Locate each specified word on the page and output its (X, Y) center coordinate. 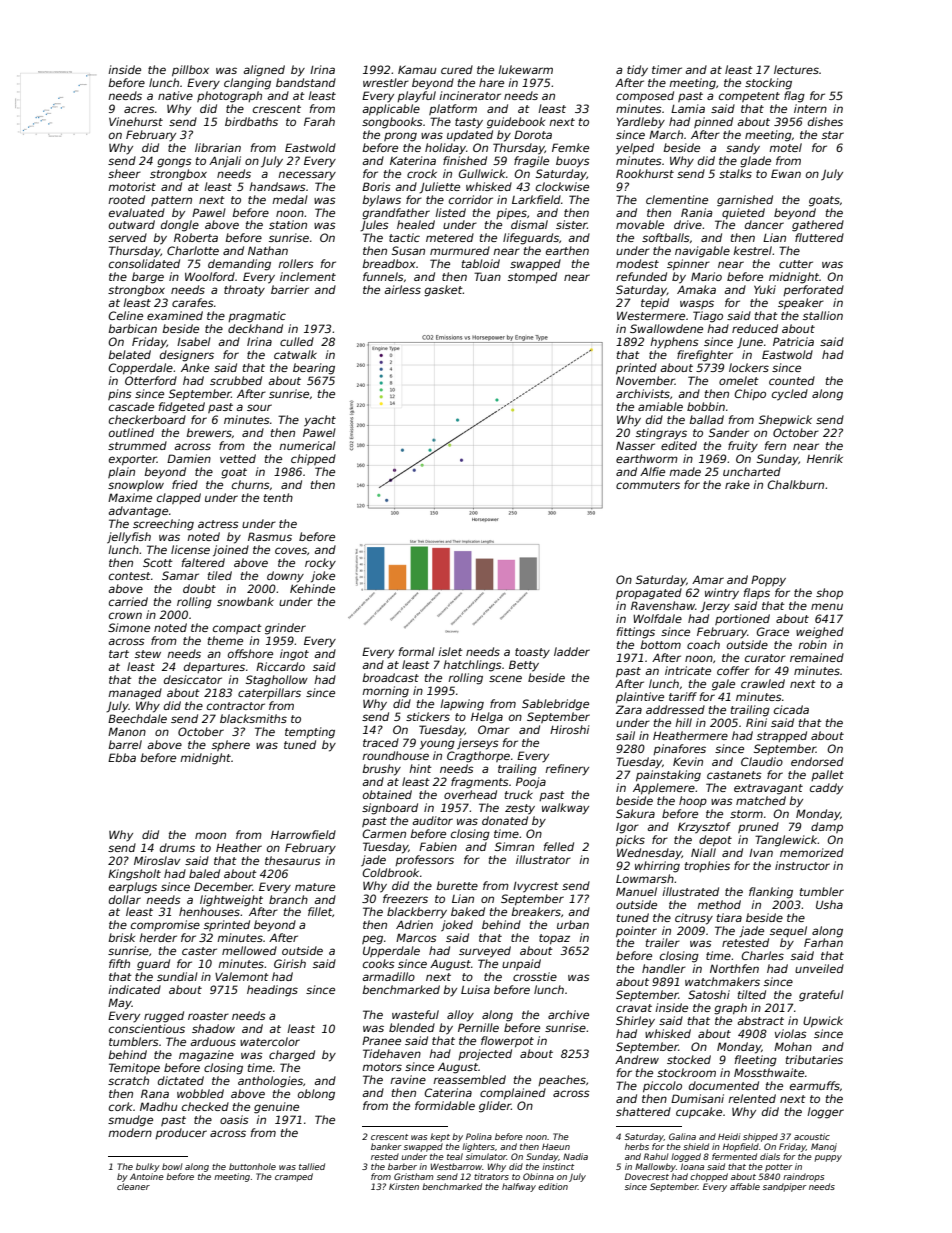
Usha (829, 904)
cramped (294, 1177)
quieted (743, 213)
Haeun (556, 1147)
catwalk (295, 354)
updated (470, 135)
